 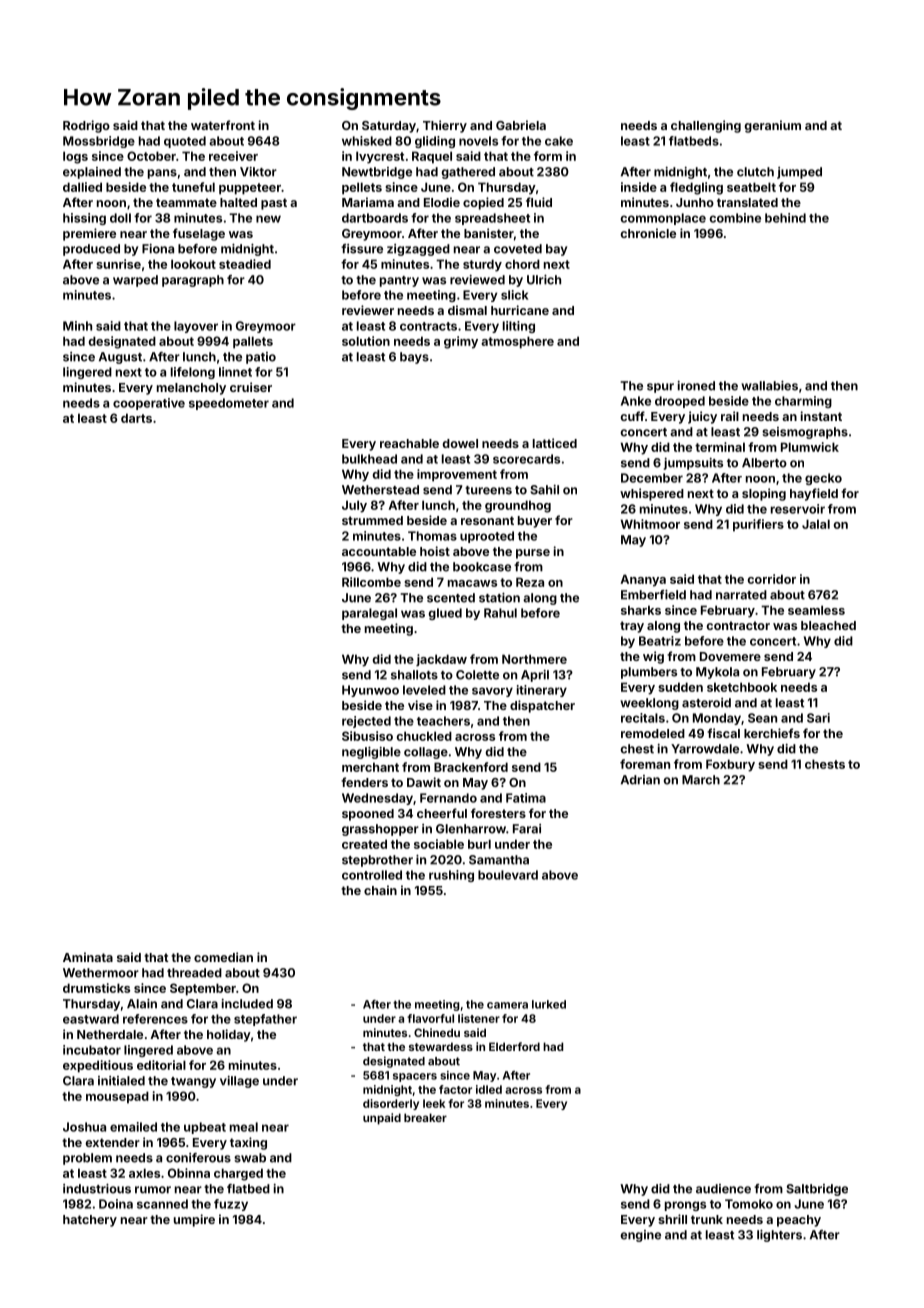 What do you see at coordinates (717, 719) in the image?
I see `Monday` at bounding box center [717, 719].
